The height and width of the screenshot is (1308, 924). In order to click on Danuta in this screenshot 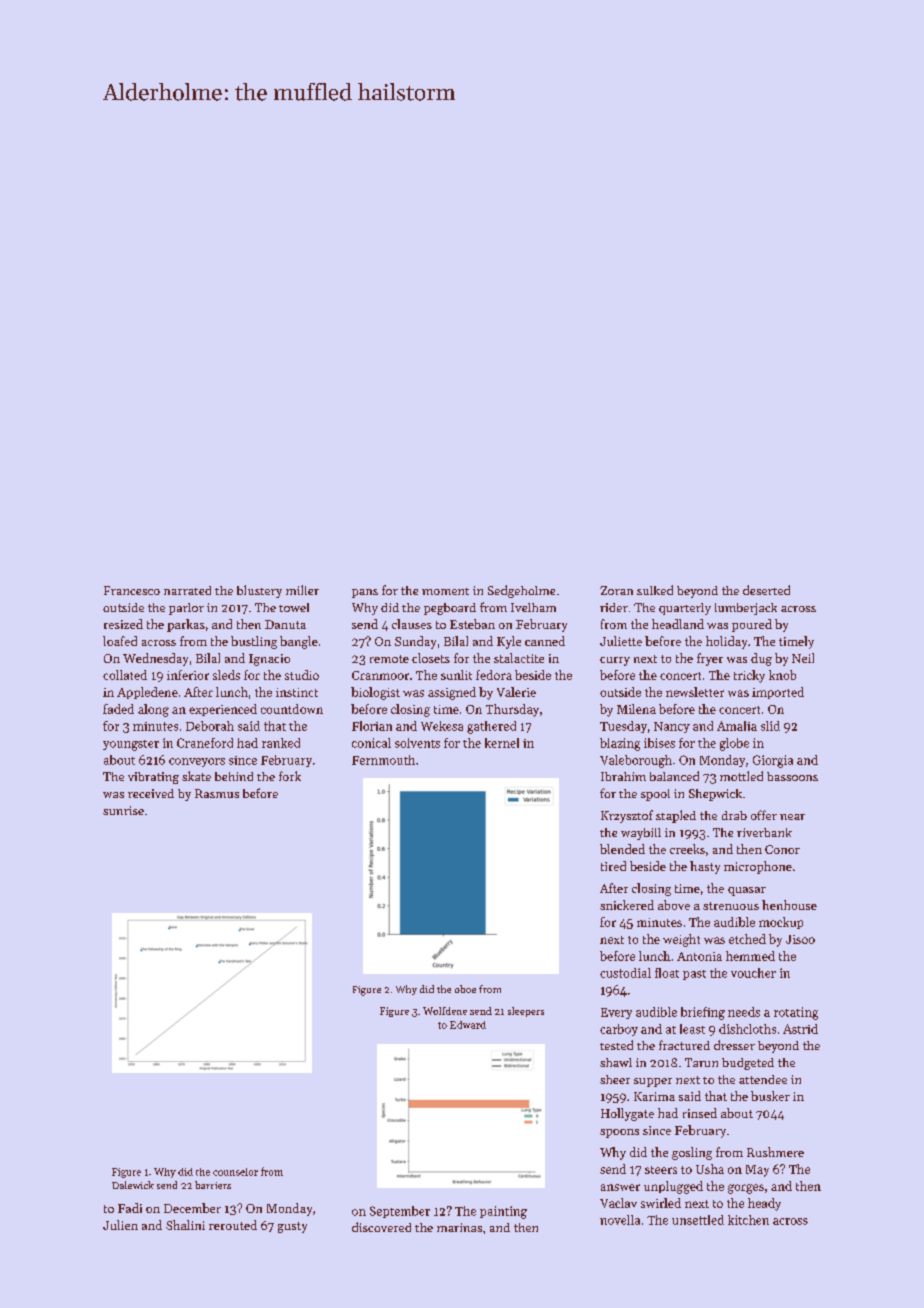, I will do `click(285, 624)`.
